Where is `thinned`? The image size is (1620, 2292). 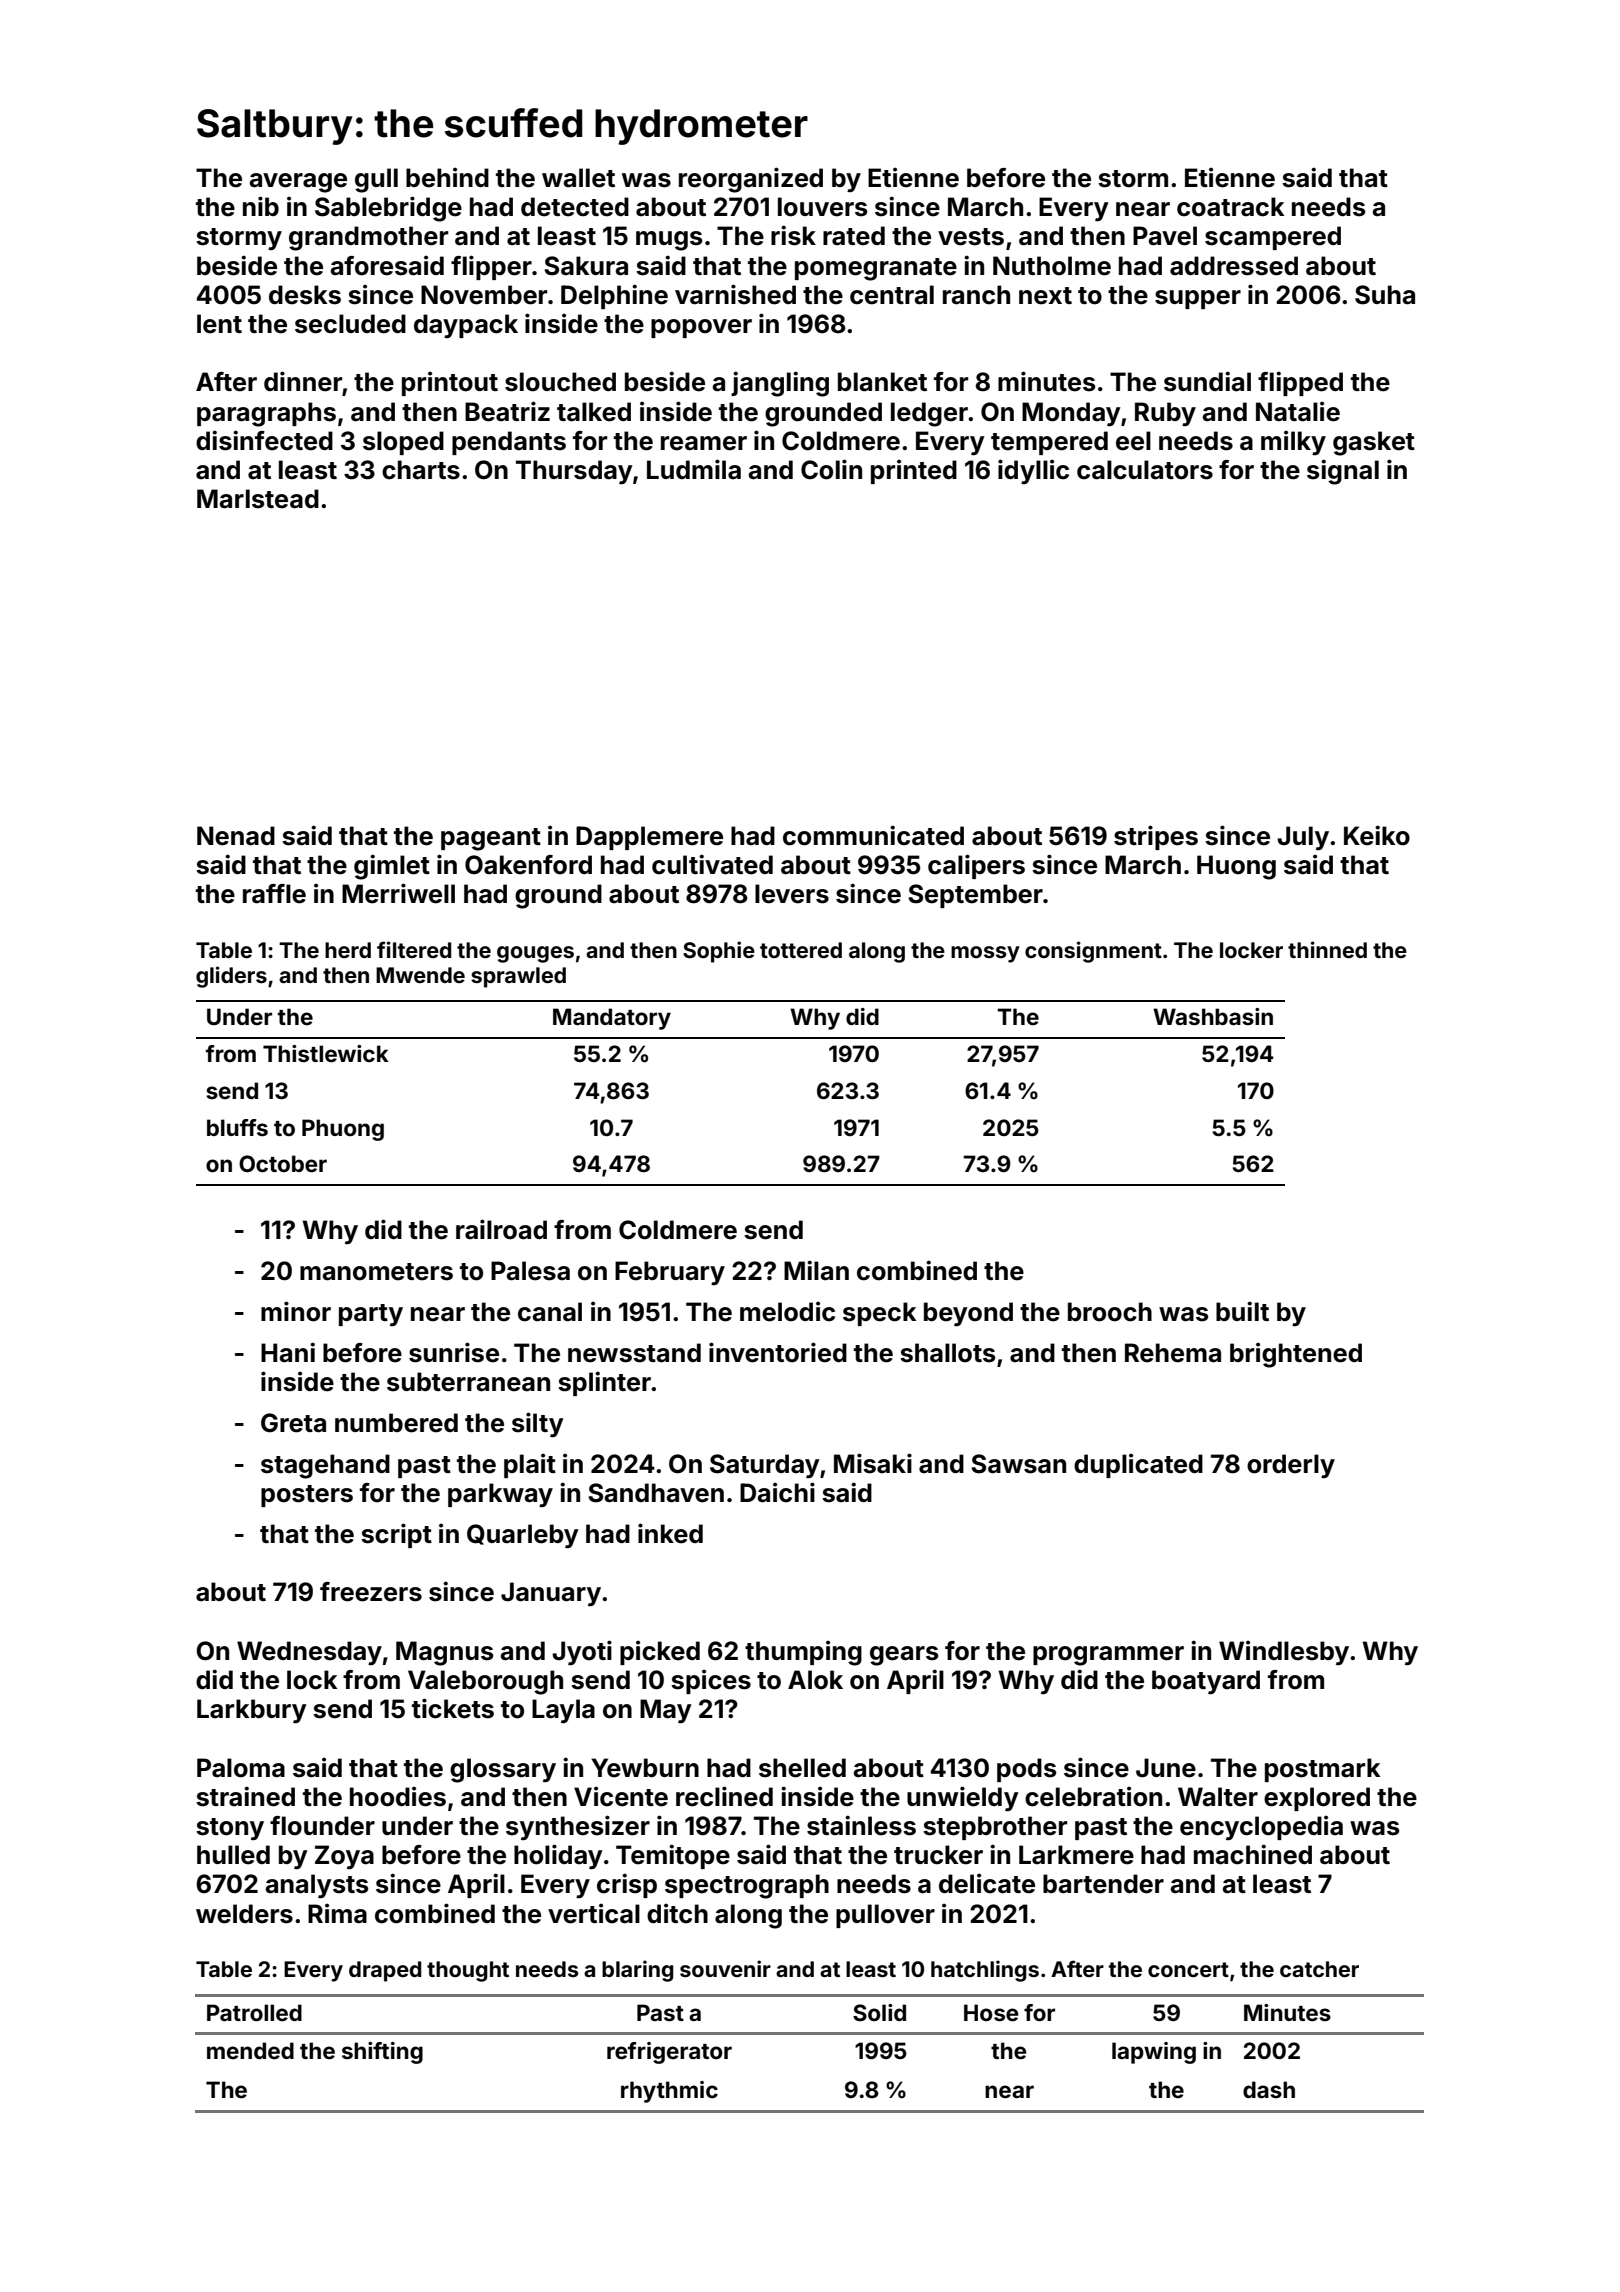 thinned is located at coordinates (1327, 949).
